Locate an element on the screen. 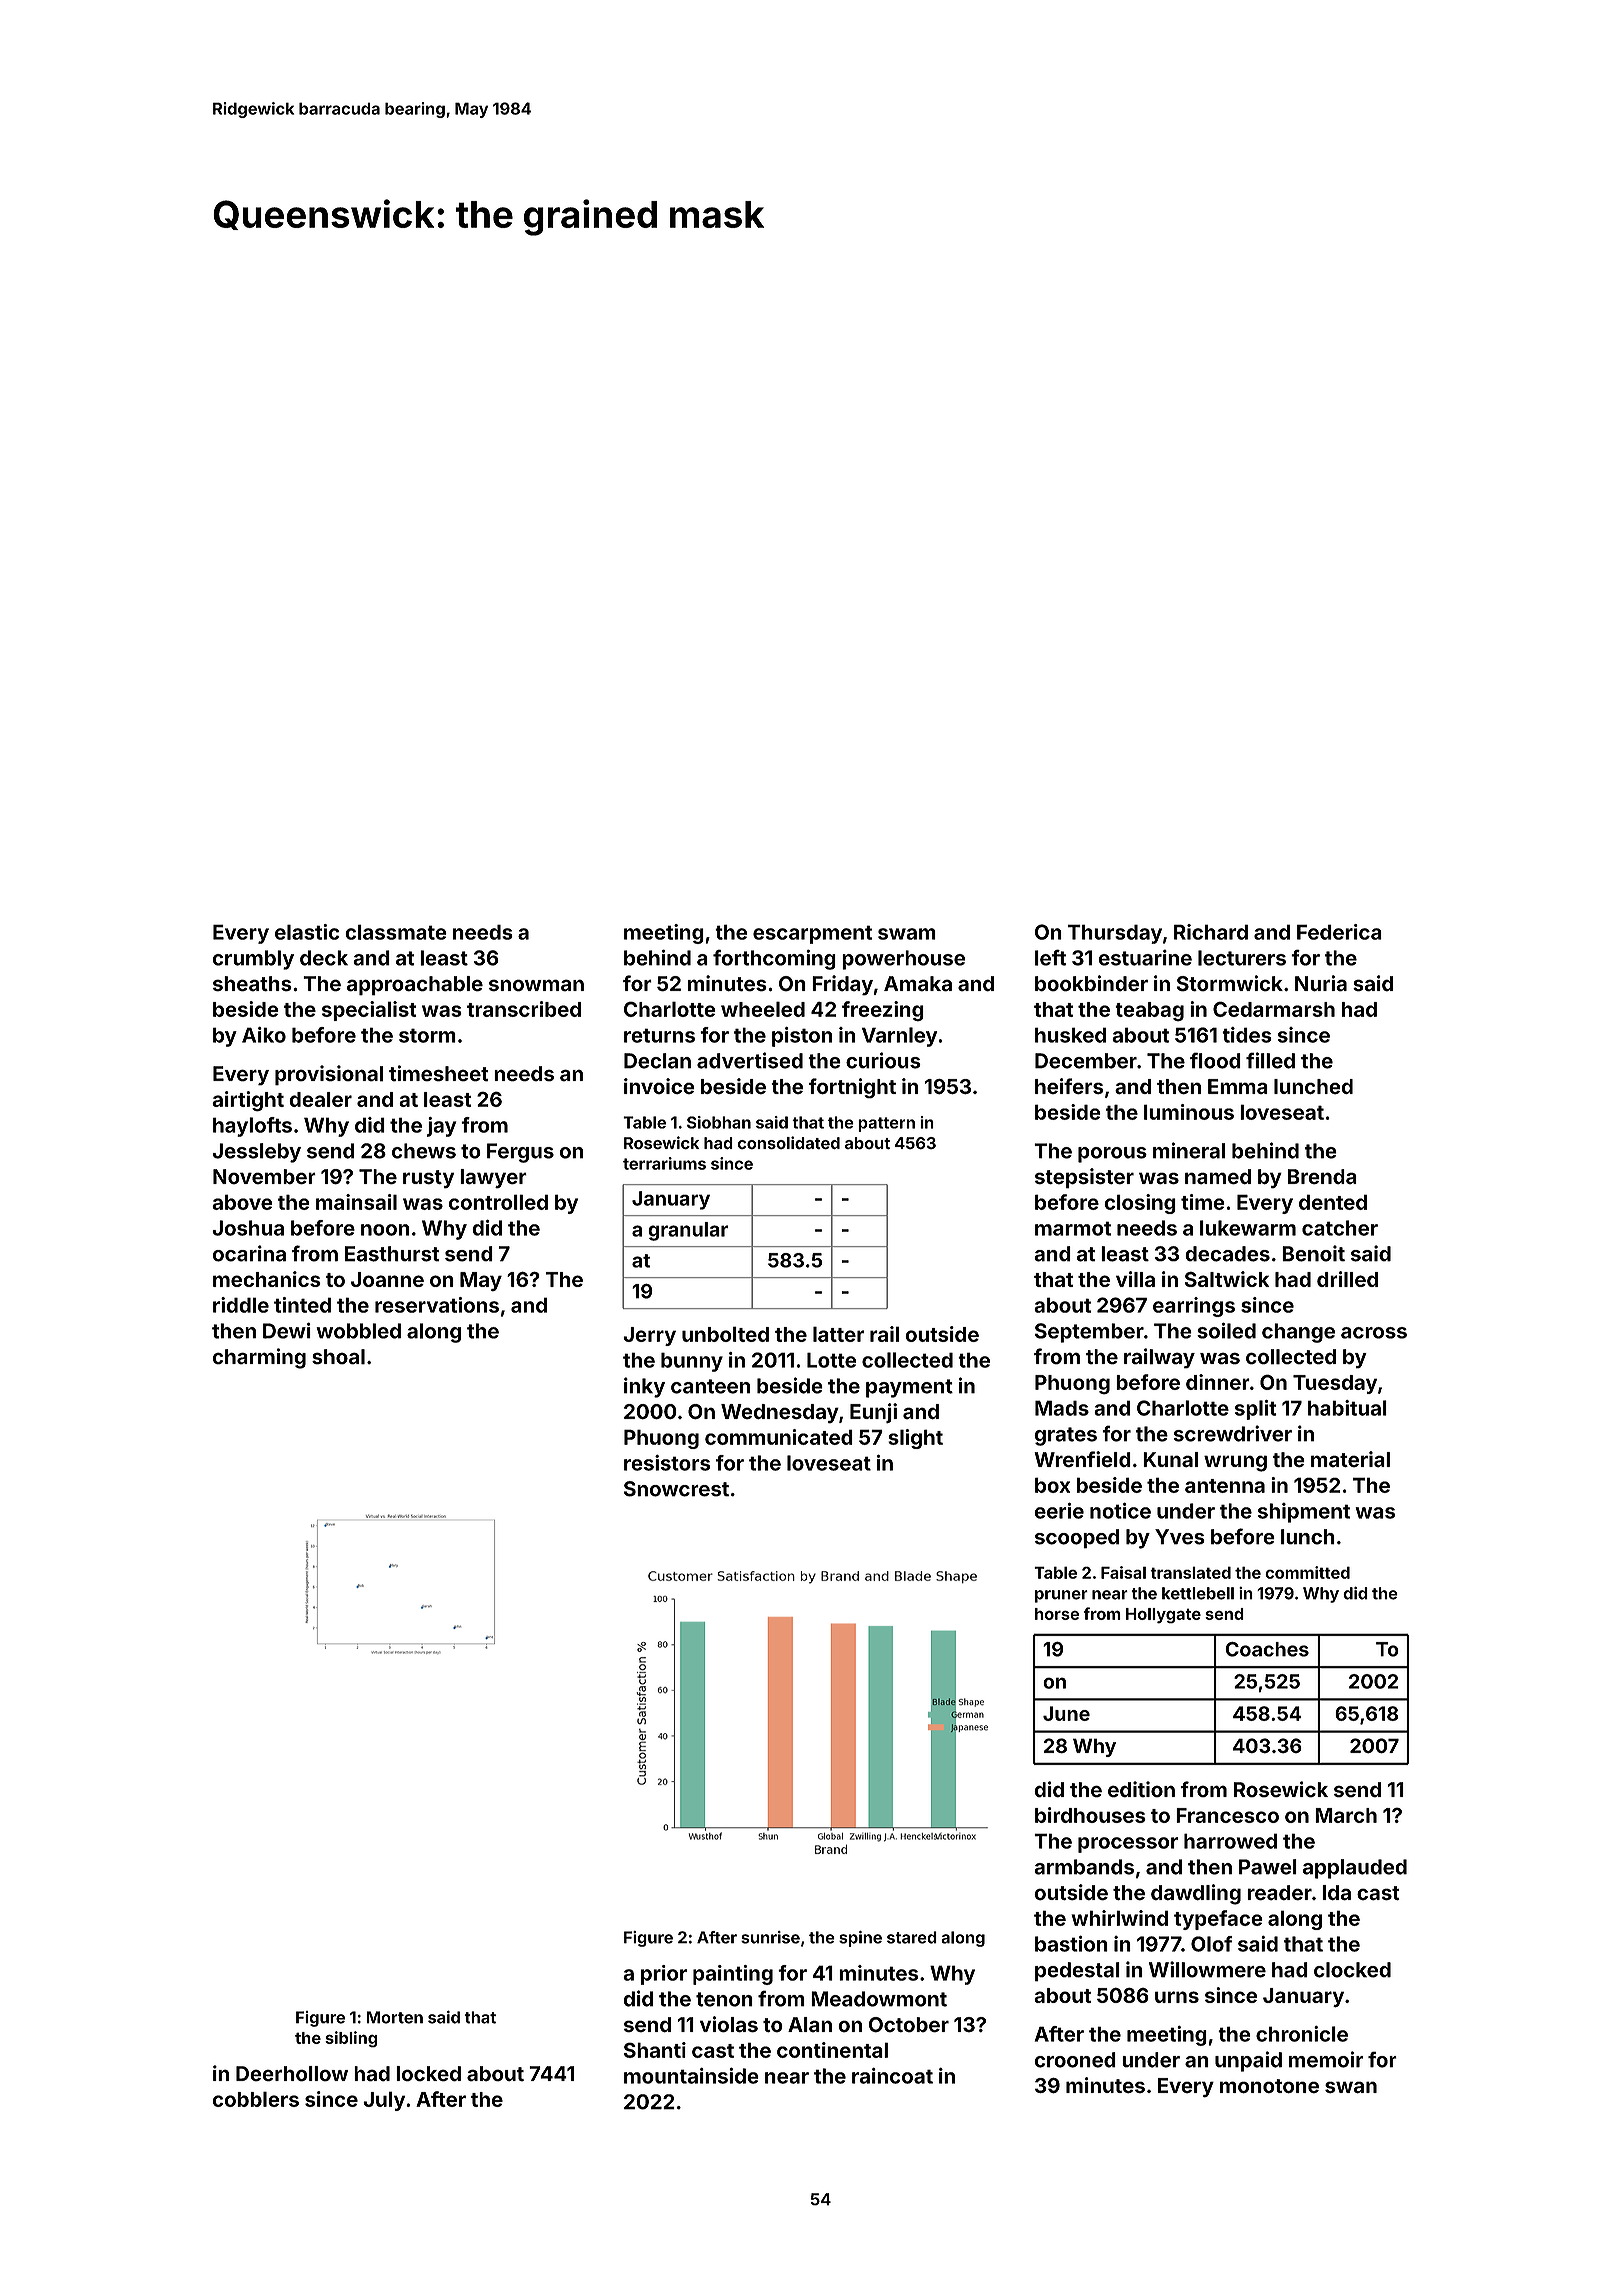 The height and width of the screenshot is (2292, 1620). Francesco is located at coordinates (1227, 1815).
